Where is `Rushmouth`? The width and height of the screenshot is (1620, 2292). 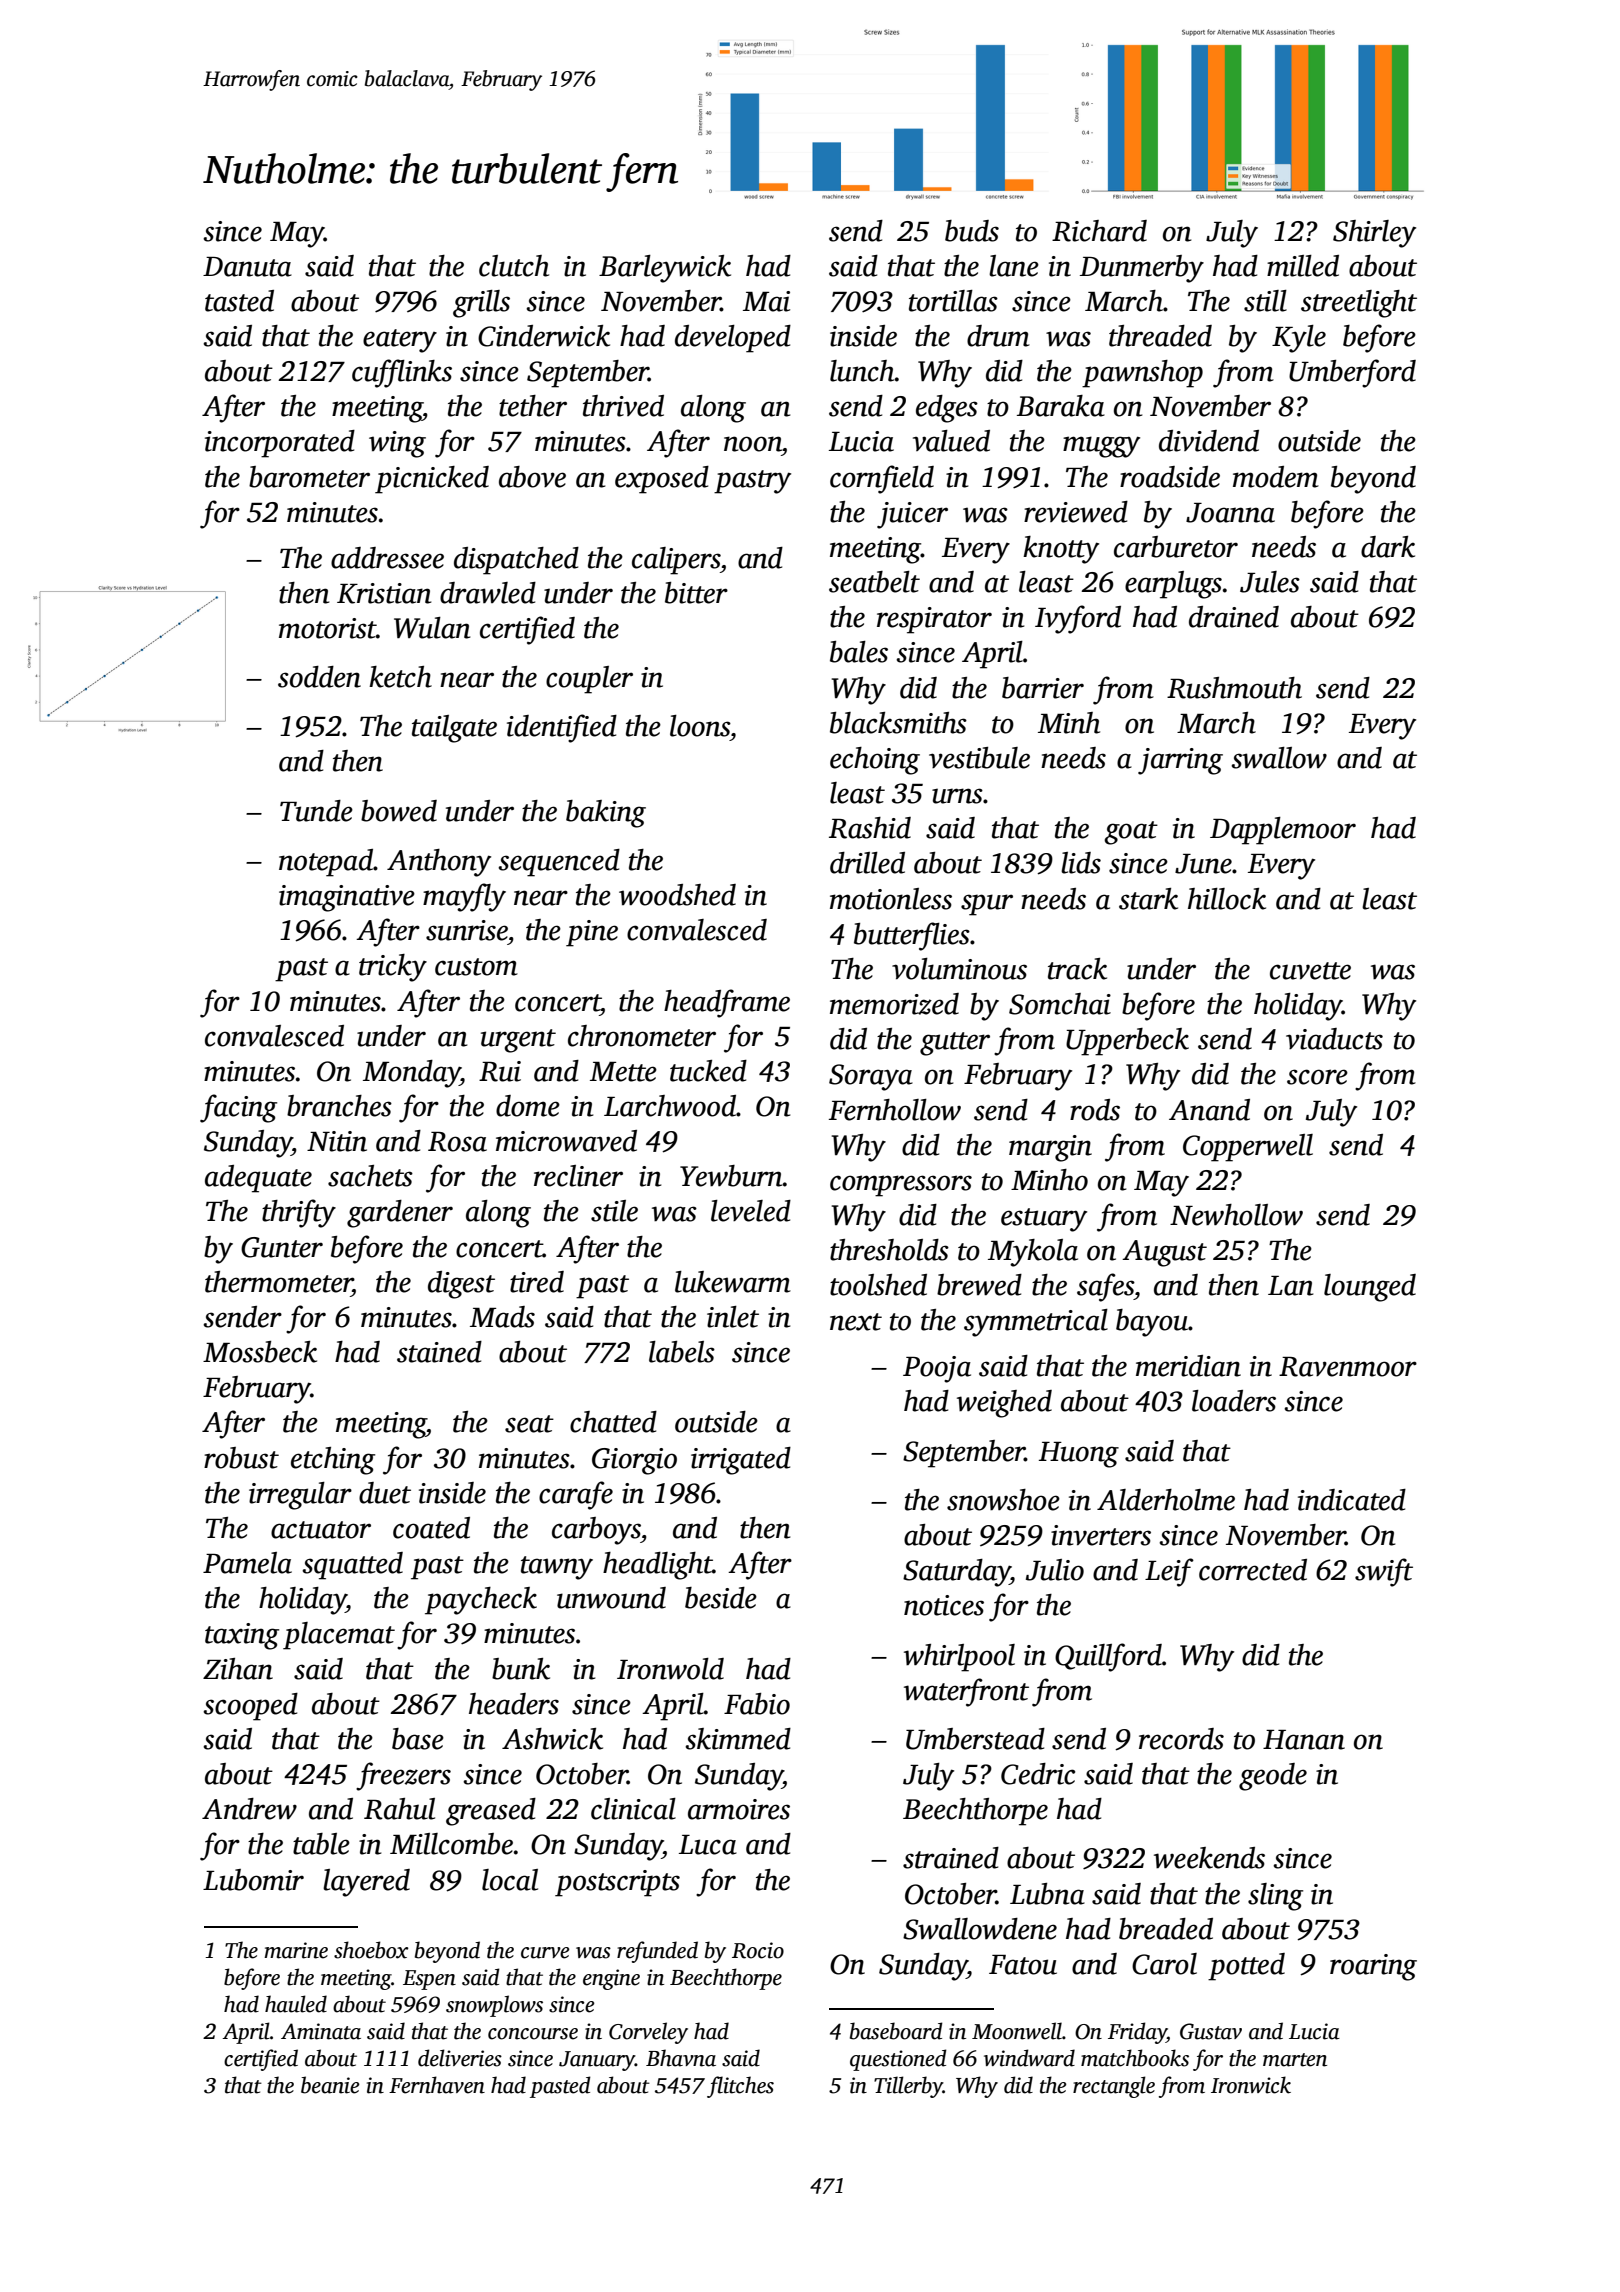
Rushmouth is located at coordinates (1234, 688).
